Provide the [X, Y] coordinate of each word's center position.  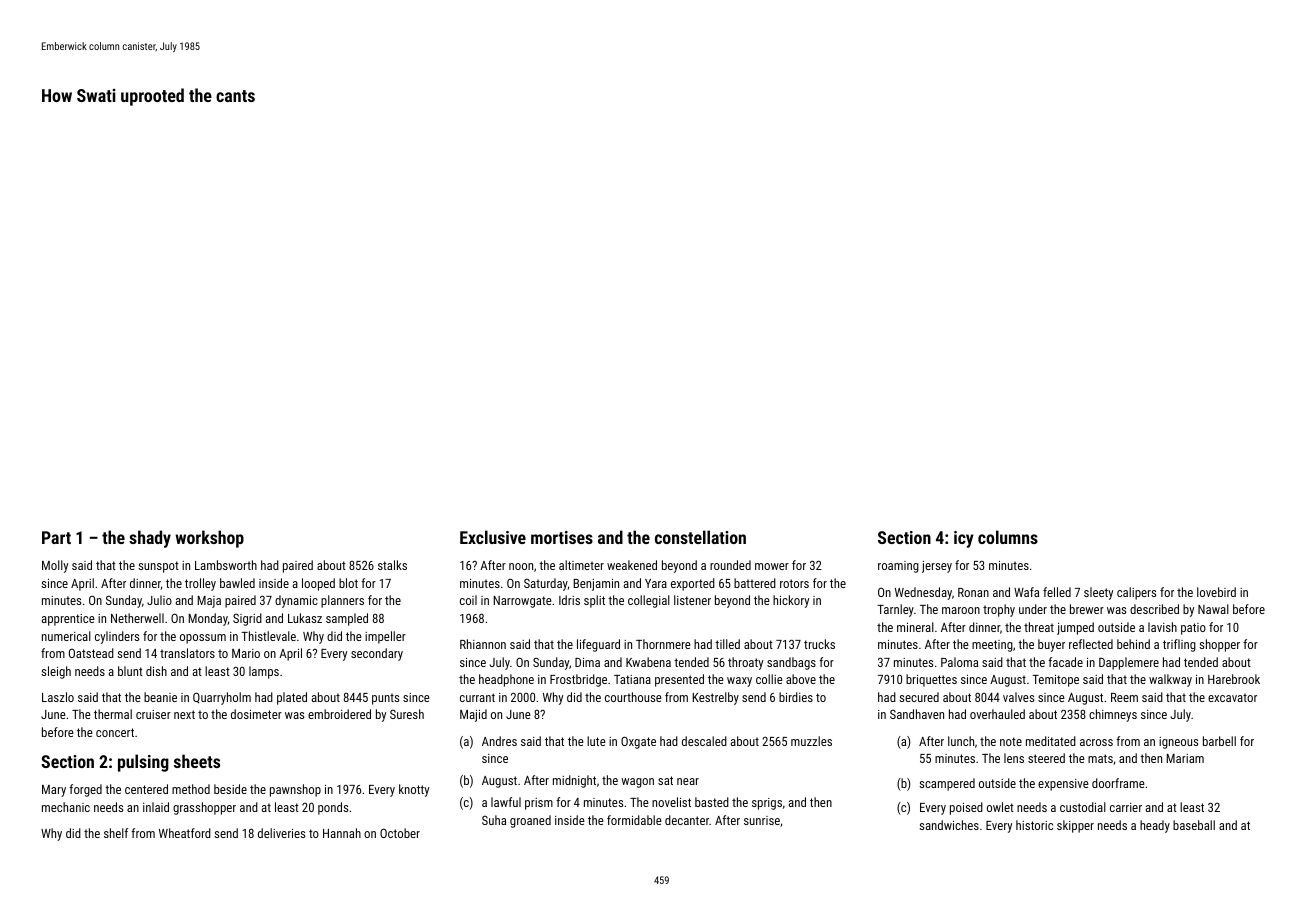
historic [1034, 825]
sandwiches [949, 825]
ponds [333, 808]
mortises [562, 537]
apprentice [68, 620]
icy [964, 539]
